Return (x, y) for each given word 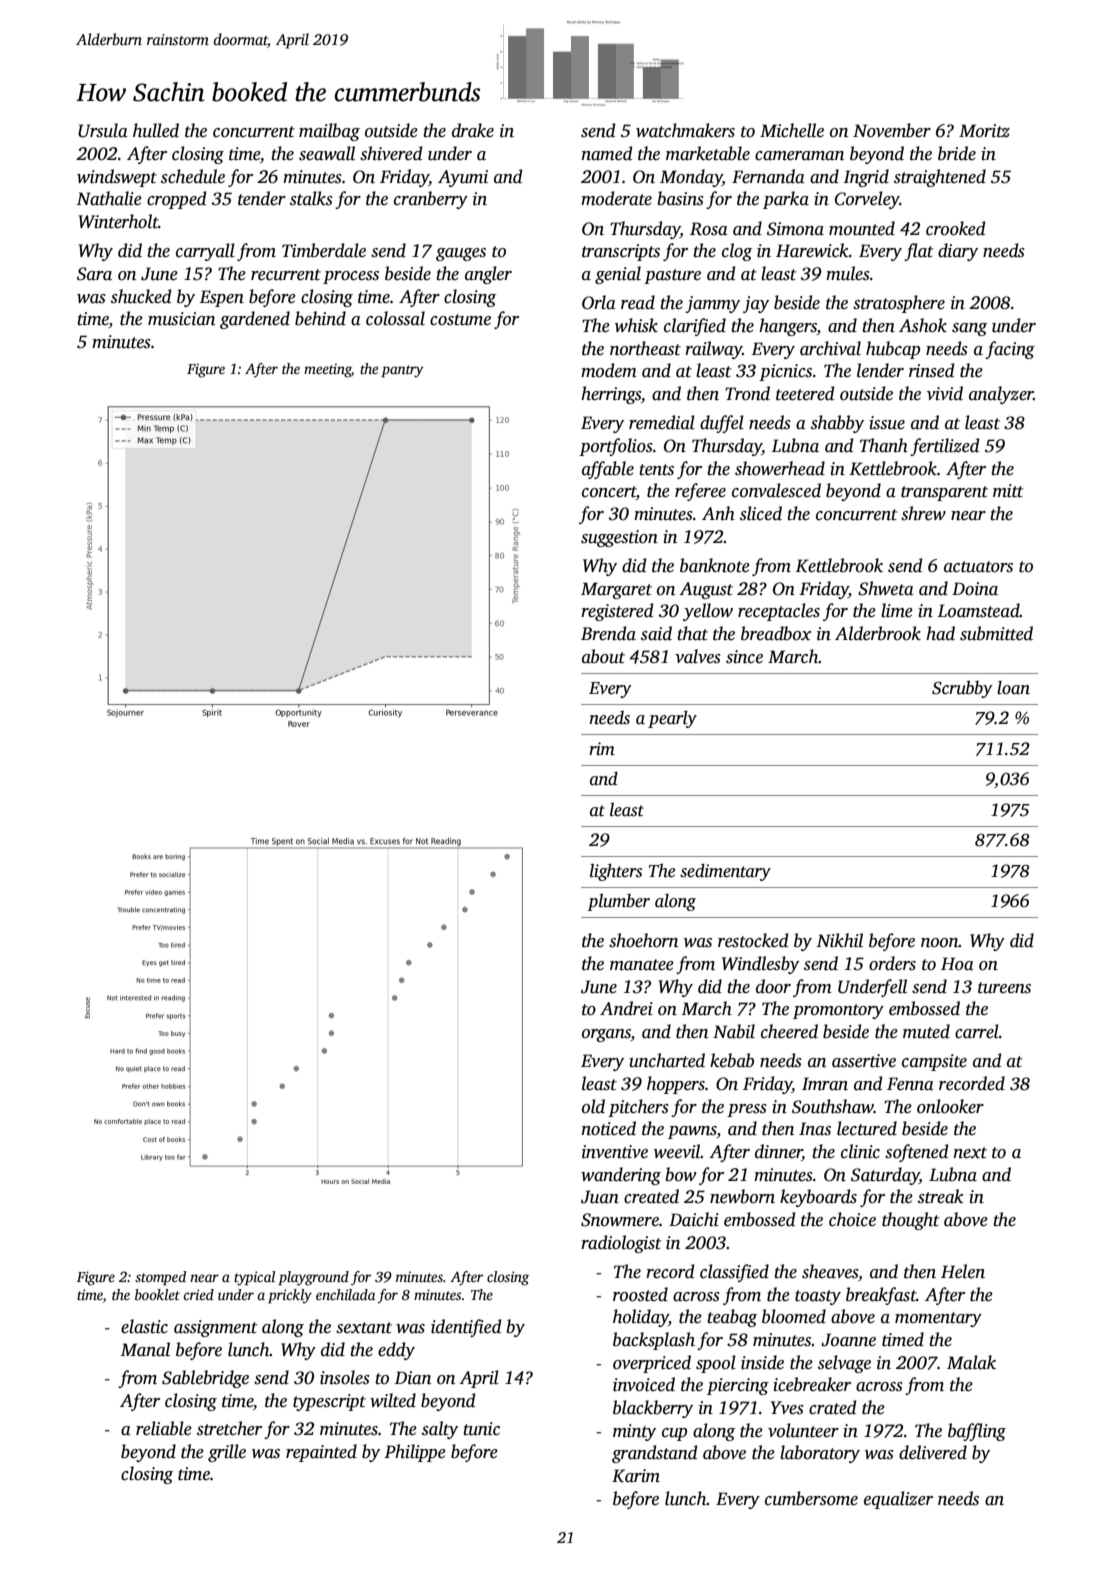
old (593, 1106)
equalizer (898, 1500)
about (603, 656)
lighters (616, 872)
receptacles (779, 612)
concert (609, 493)
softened (916, 1153)
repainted (321, 1453)
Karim (636, 1476)
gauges (461, 254)
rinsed (931, 370)
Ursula (103, 130)
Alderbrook (878, 633)
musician (181, 319)
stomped (160, 1278)
